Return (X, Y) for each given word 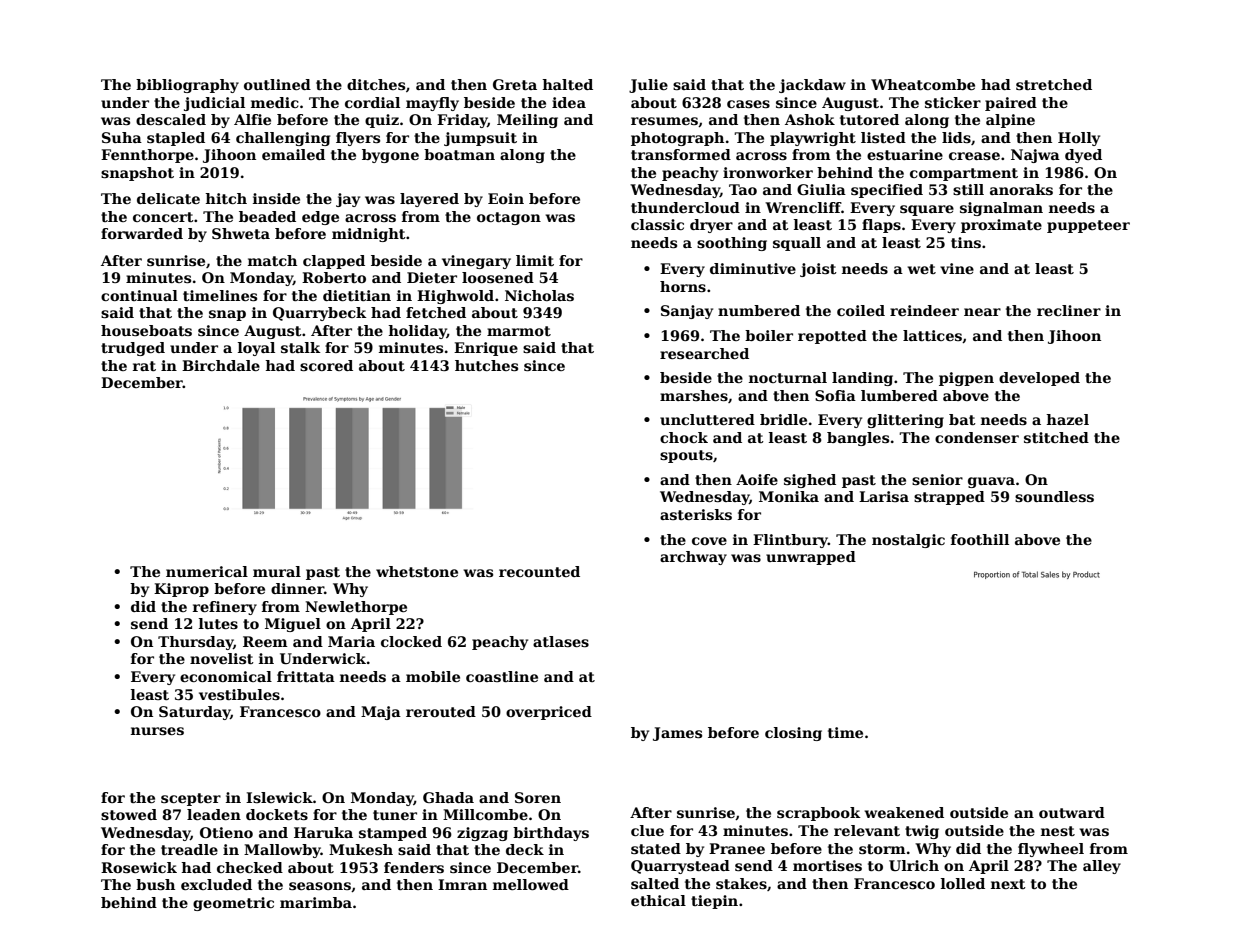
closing (793, 734)
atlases (561, 641)
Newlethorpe (356, 608)
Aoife (757, 479)
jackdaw (812, 86)
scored (326, 365)
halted (567, 84)
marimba (316, 902)
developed (1039, 379)
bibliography (187, 86)
